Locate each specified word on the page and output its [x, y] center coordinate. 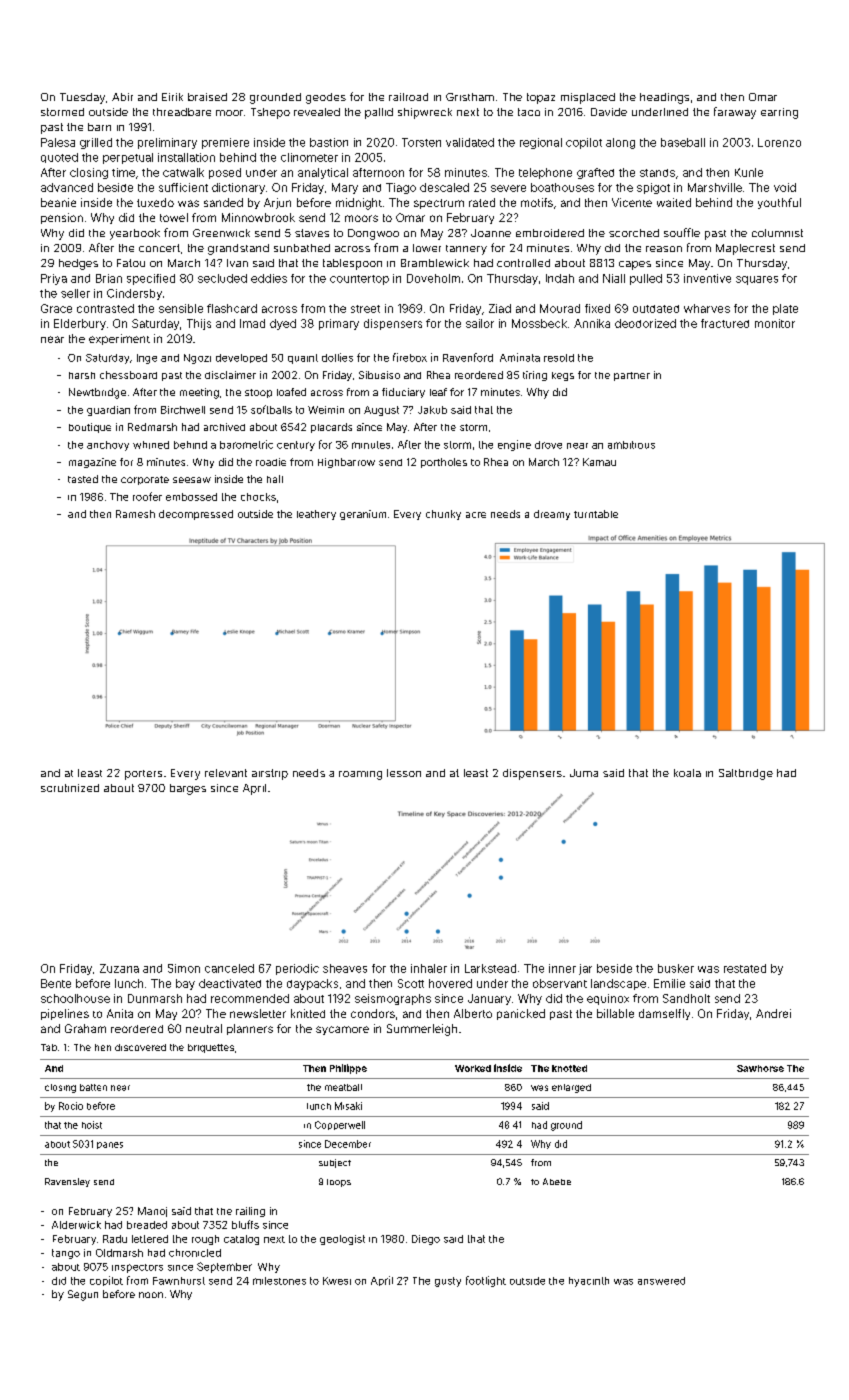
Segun [83, 1295]
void [785, 187]
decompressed [196, 515]
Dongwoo [373, 234]
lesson [404, 773]
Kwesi [337, 1281]
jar [585, 969]
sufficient [183, 187]
